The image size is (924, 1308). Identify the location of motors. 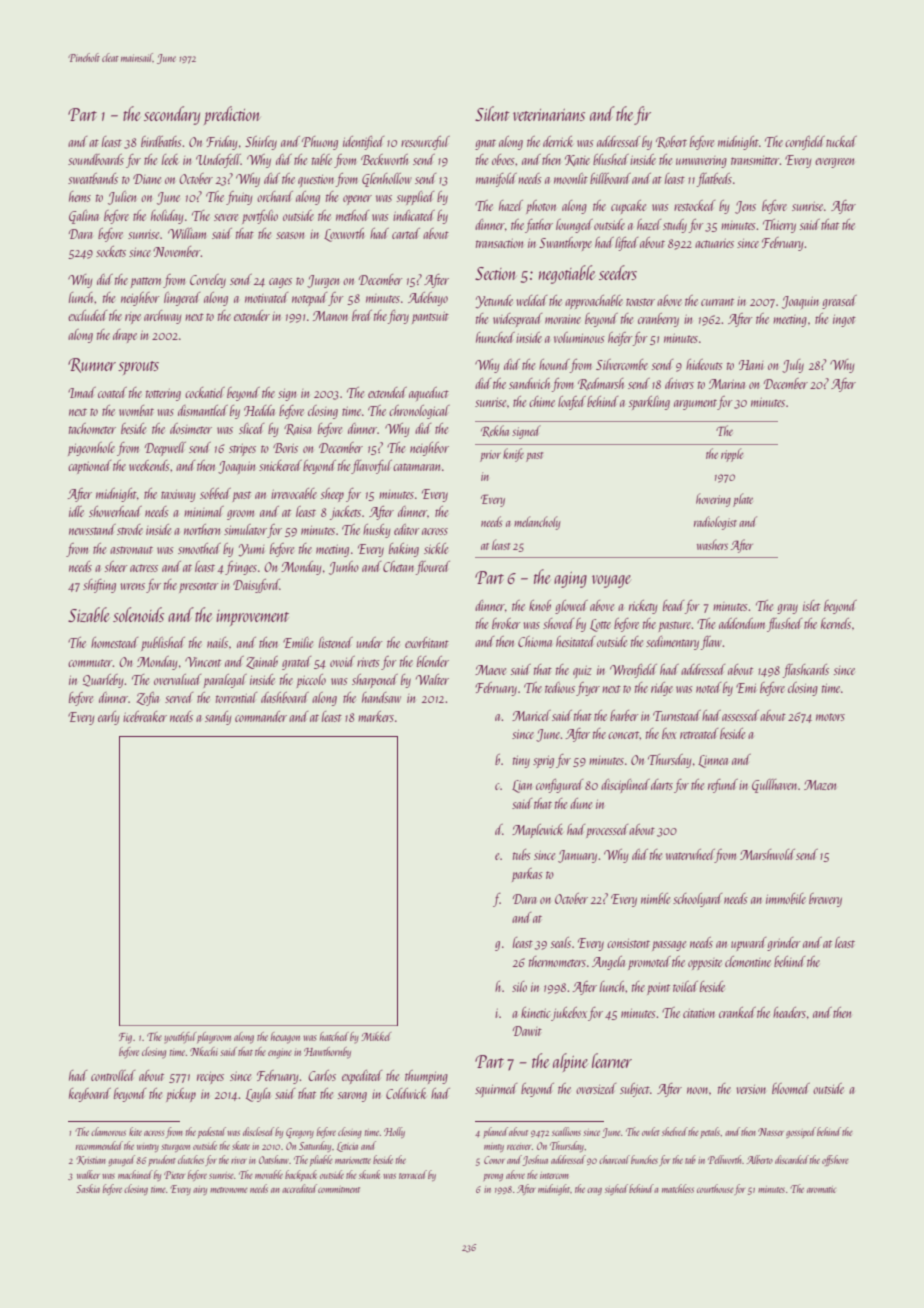
(830, 717).
